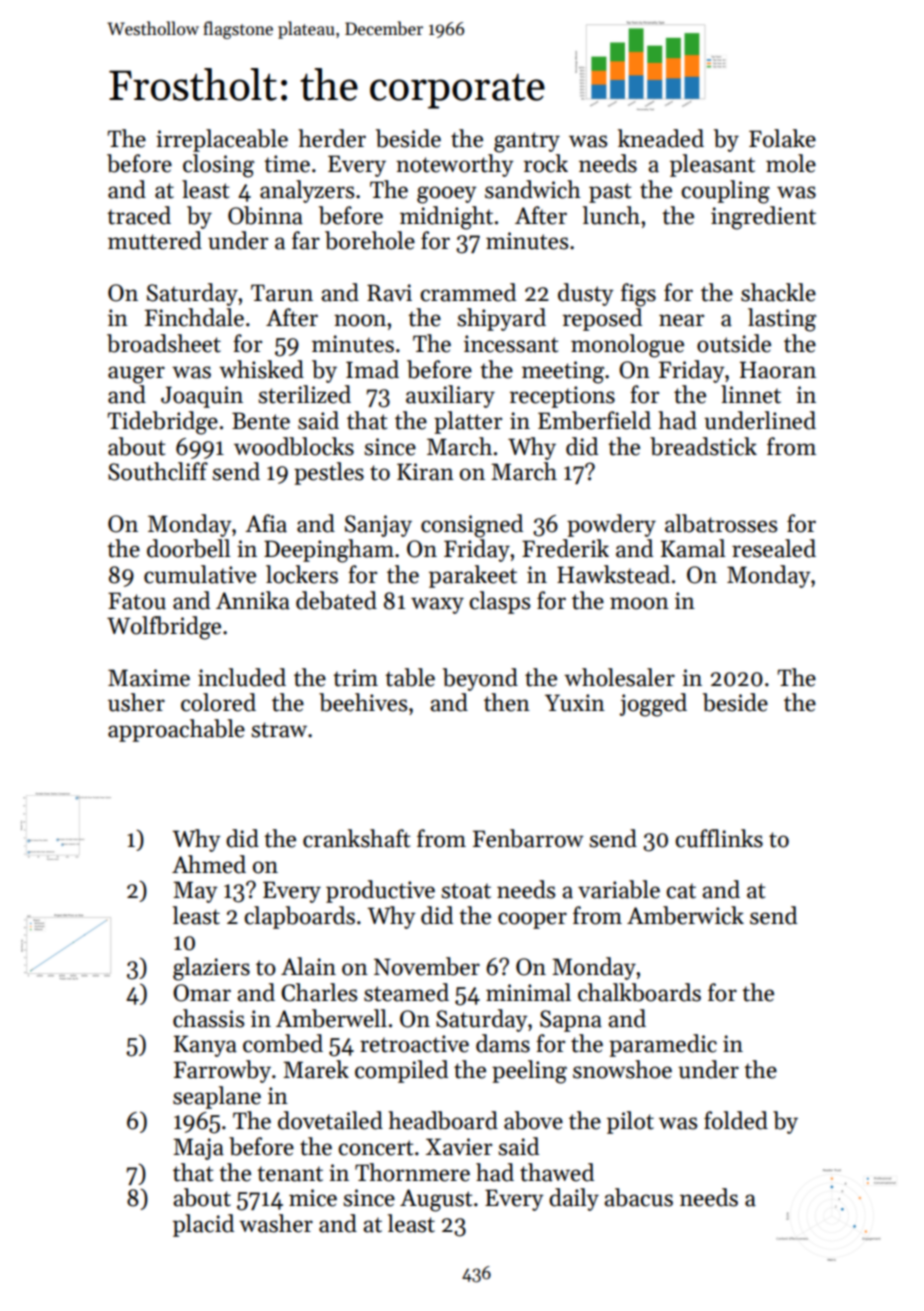 The height and width of the screenshot is (1311, 924). I want to click on cufflinks, so click(719, 838).
